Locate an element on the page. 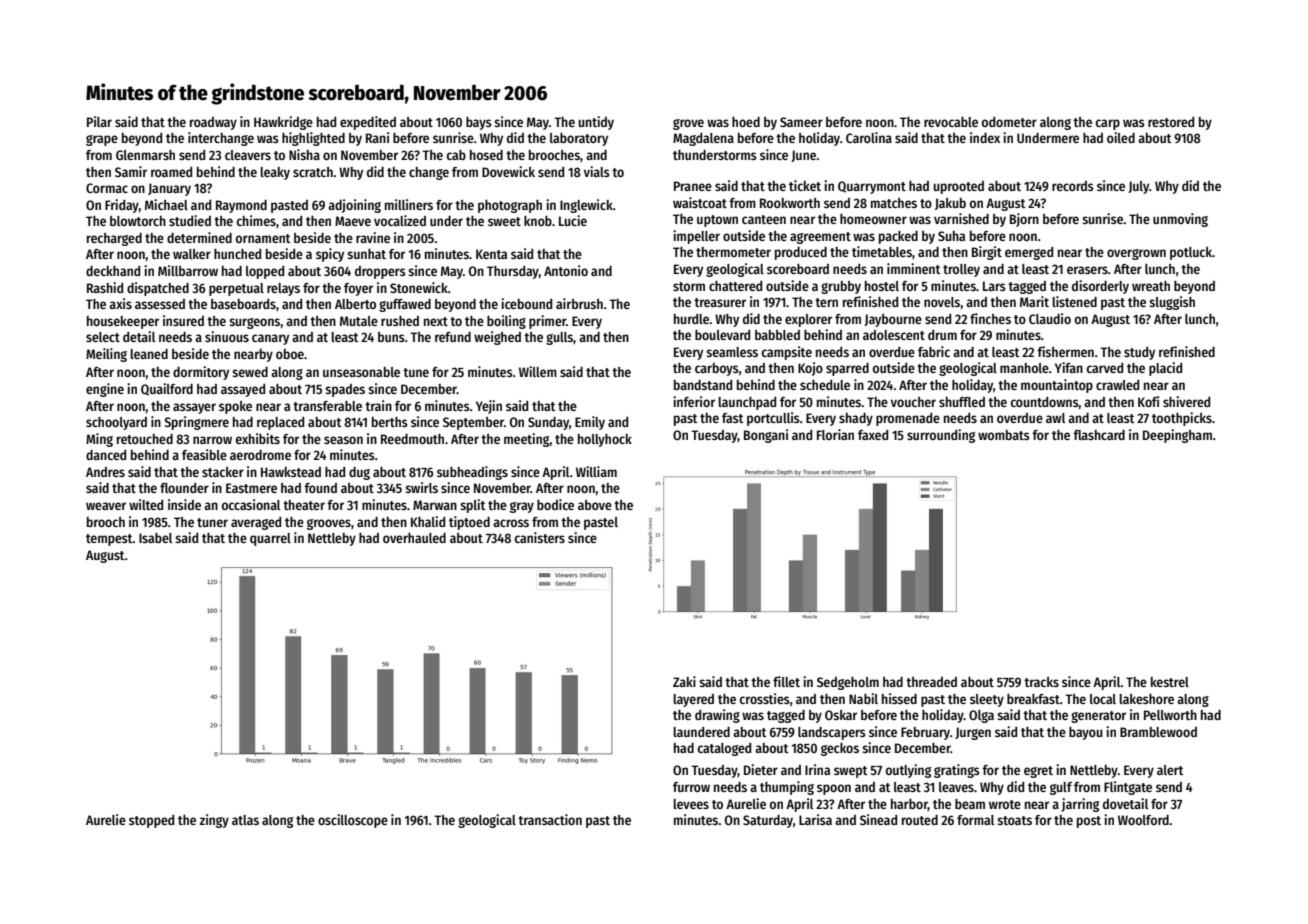 This image has height=924, width=1308. tern is located at coordinates (826, 302).
